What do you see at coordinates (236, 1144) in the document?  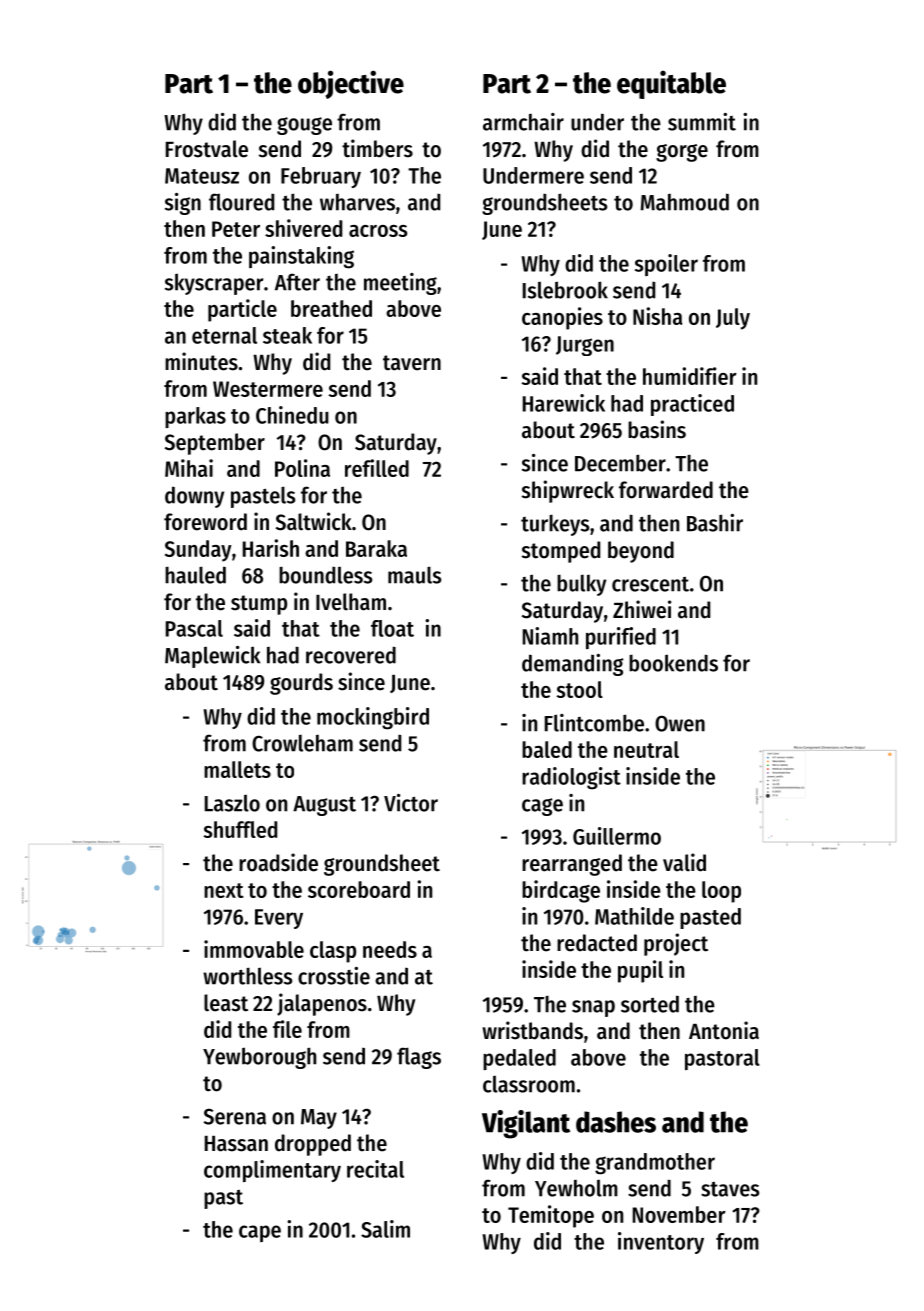 I see `Hassan` at bounding box center [236, 1144].
